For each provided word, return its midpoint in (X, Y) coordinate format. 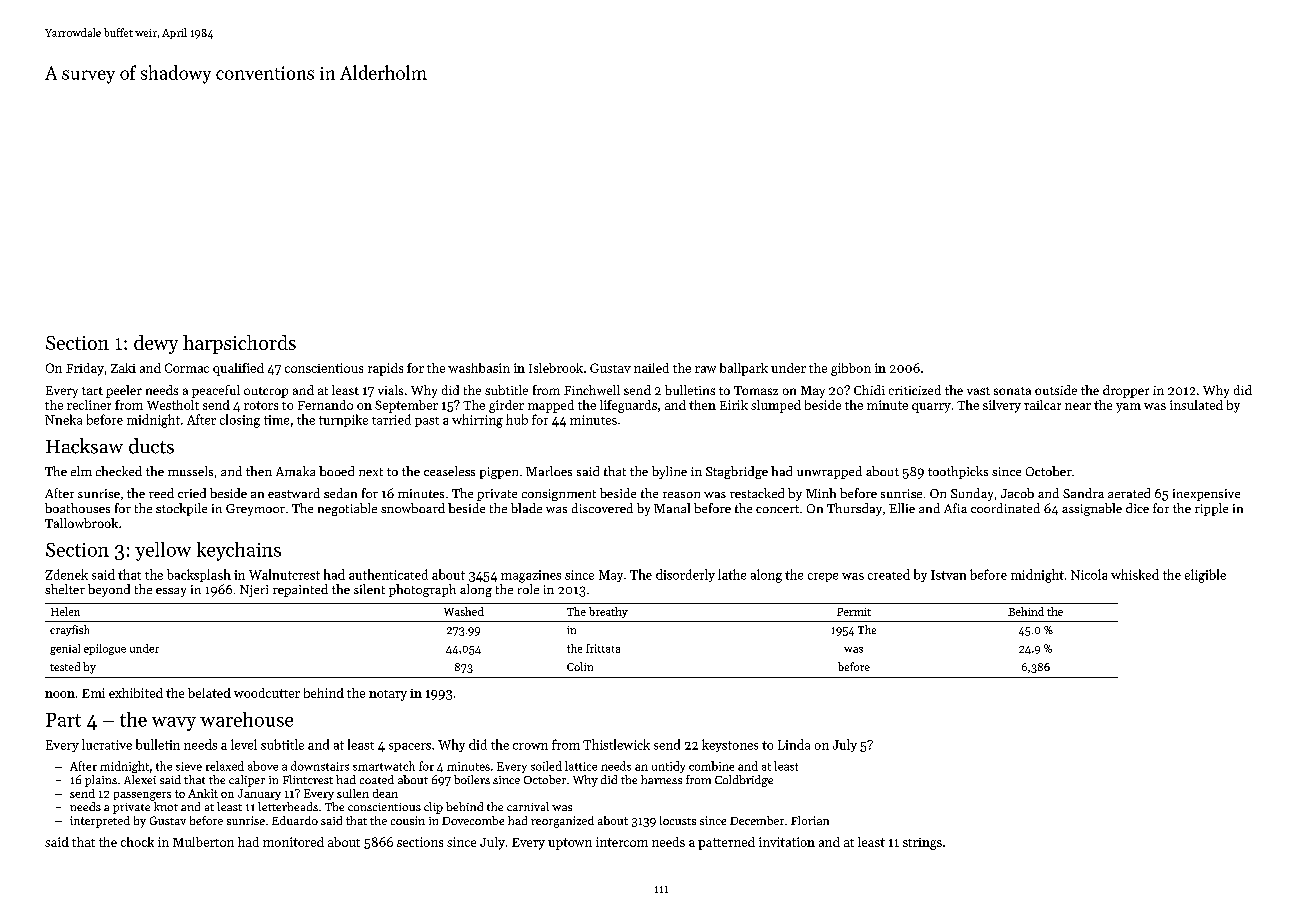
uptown (570, 844)
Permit (854, 612)
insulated (1196, 405)
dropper (1126, 391)
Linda (794, 744)
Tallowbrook (81, 523)
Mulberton (203, 842)
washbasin (479, 368)
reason (681, 495)
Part (63, 720)
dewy (156, 344)
